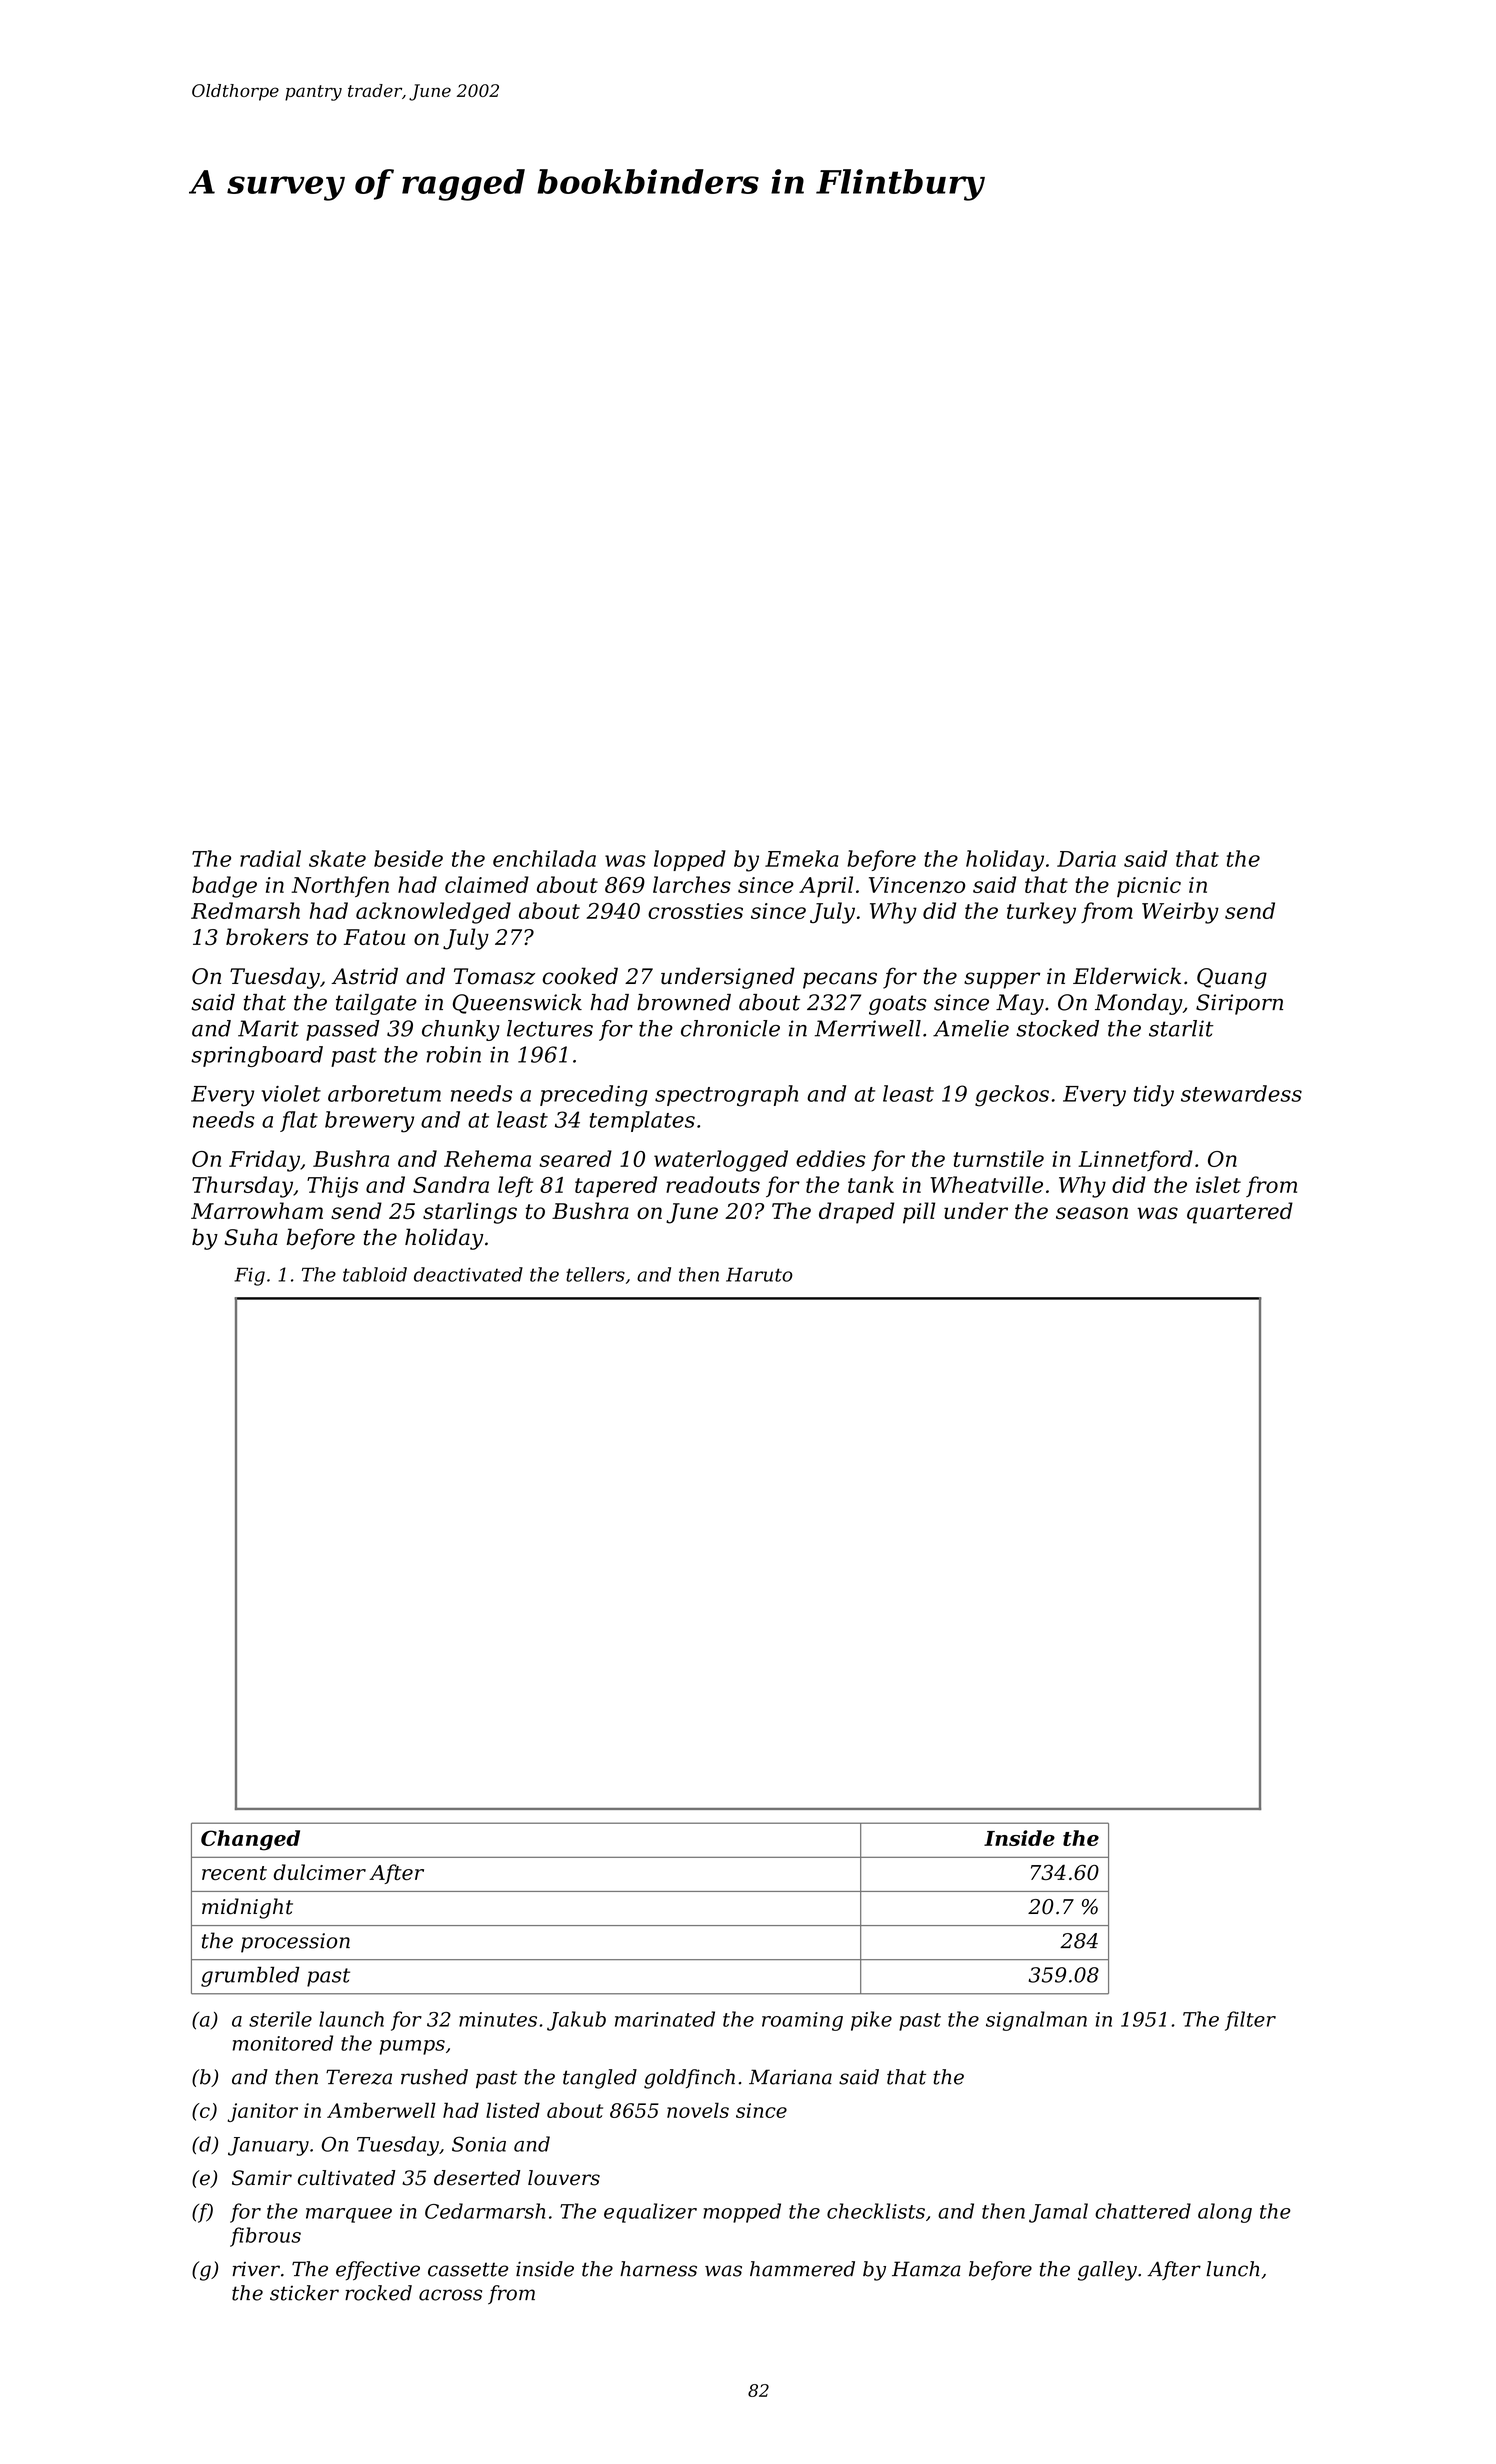  Describe the element at coordinates (802, 858) in the screenshot. I see `Emeka` at that location.
